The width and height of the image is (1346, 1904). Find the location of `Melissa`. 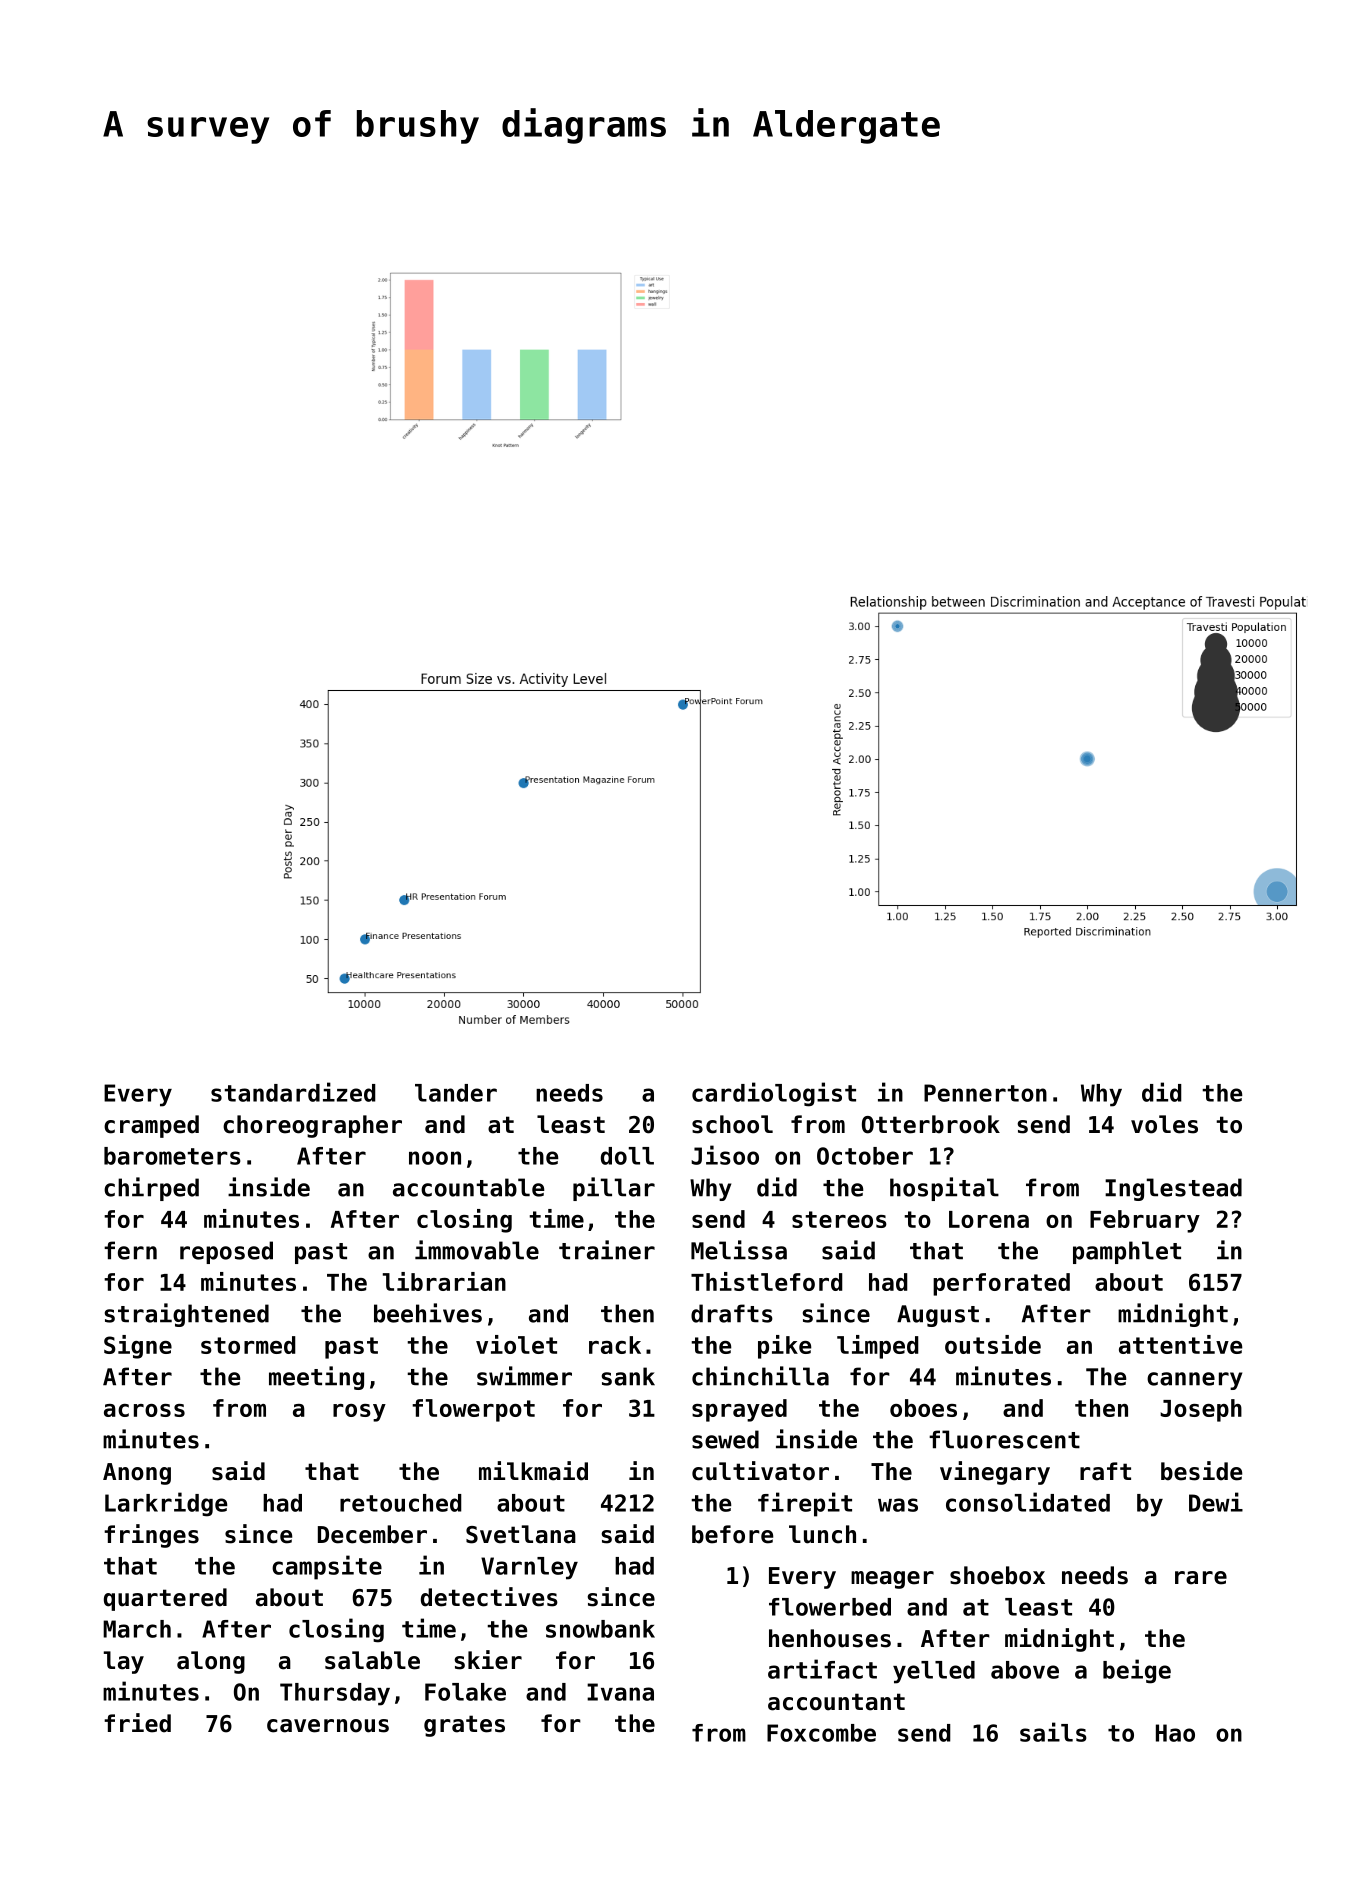

Melissa is located at coordinates (739, 1250).
